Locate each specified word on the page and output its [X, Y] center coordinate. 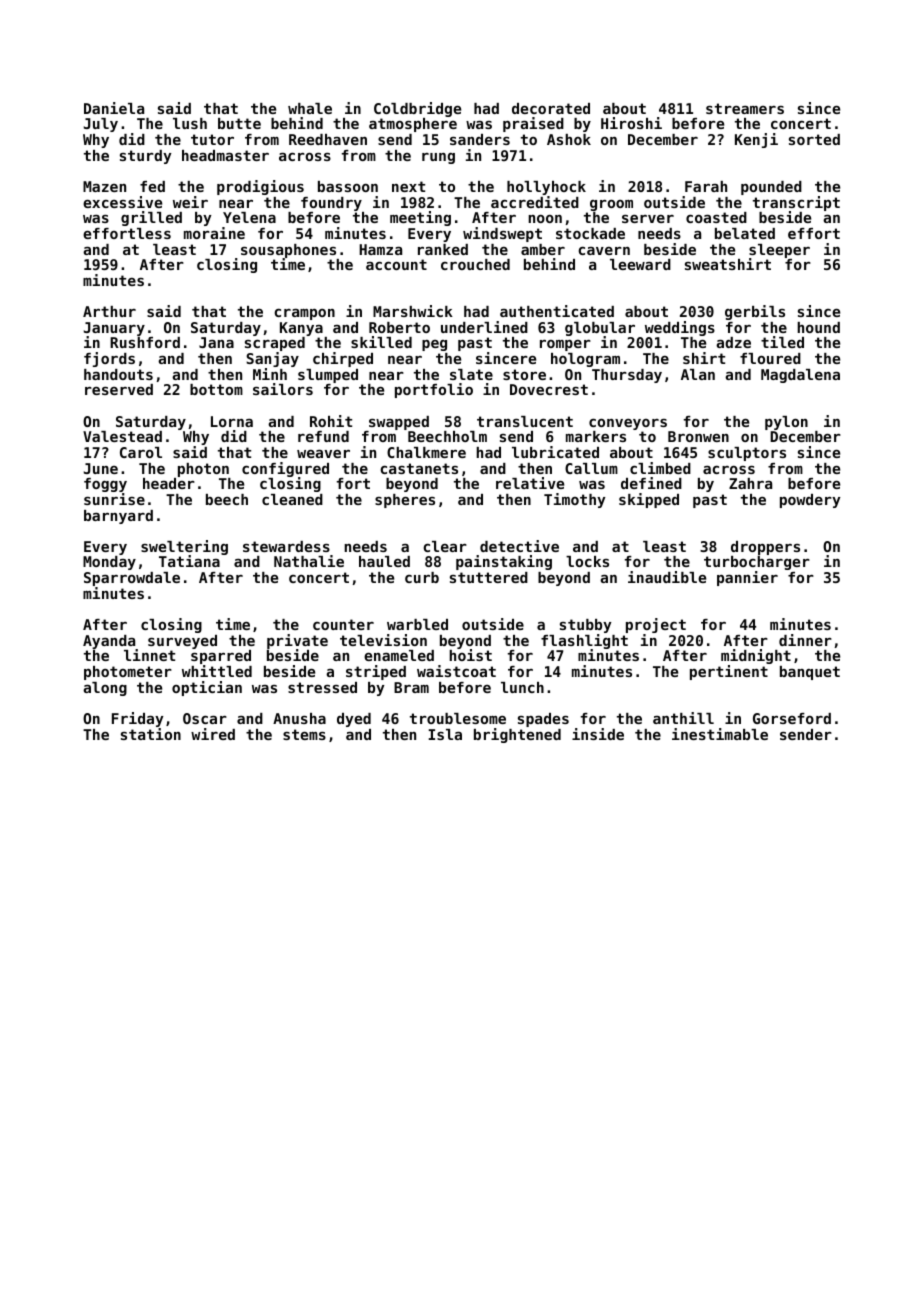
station [151, 734]
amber [543, 249]
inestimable [720, 734]
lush [190, 123]
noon [545, 219]
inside [598, 734]
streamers [745, 108]
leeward [640, 264]
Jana [216, 342]
